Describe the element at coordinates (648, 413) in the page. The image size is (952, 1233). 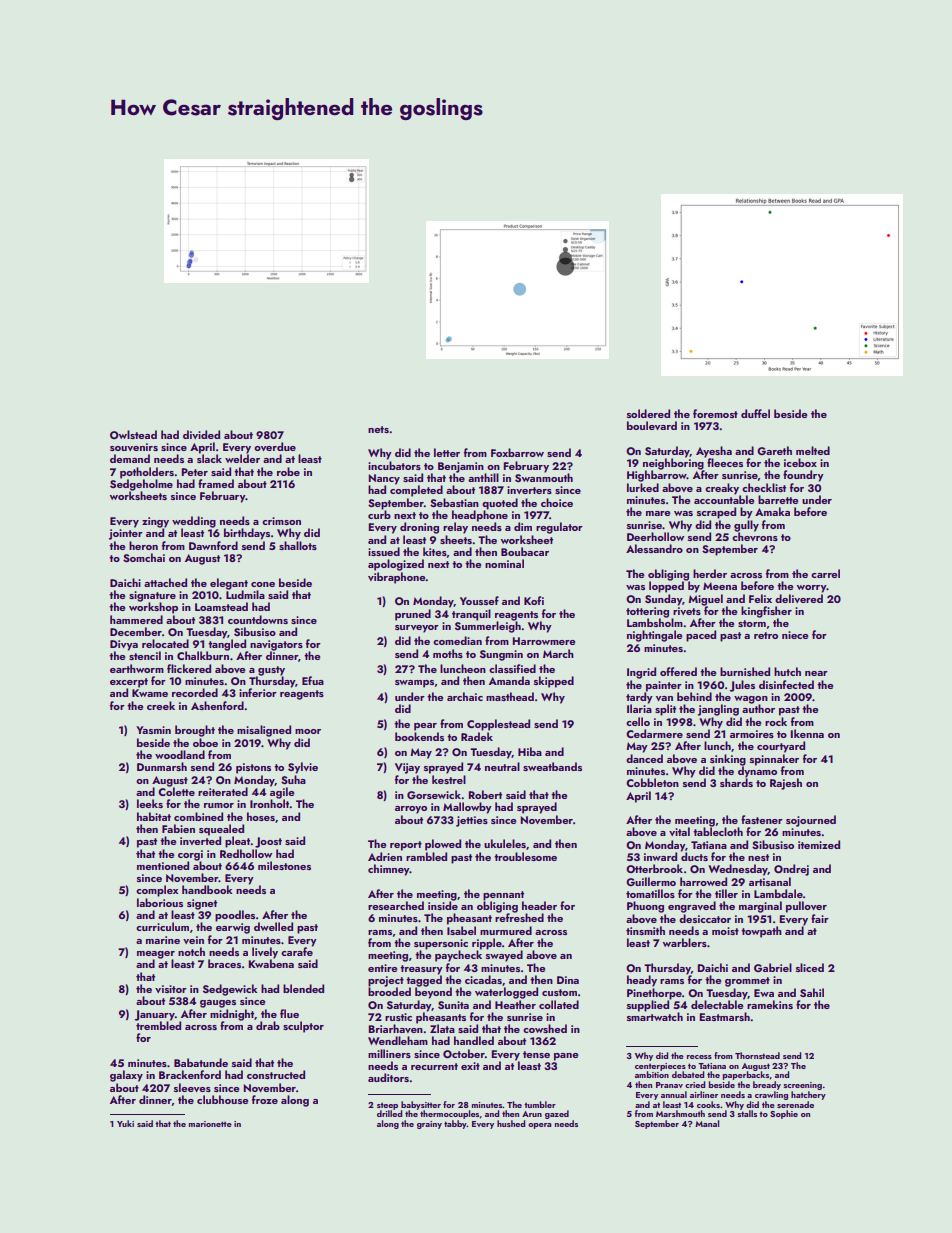
I see `soldered` at that location.
